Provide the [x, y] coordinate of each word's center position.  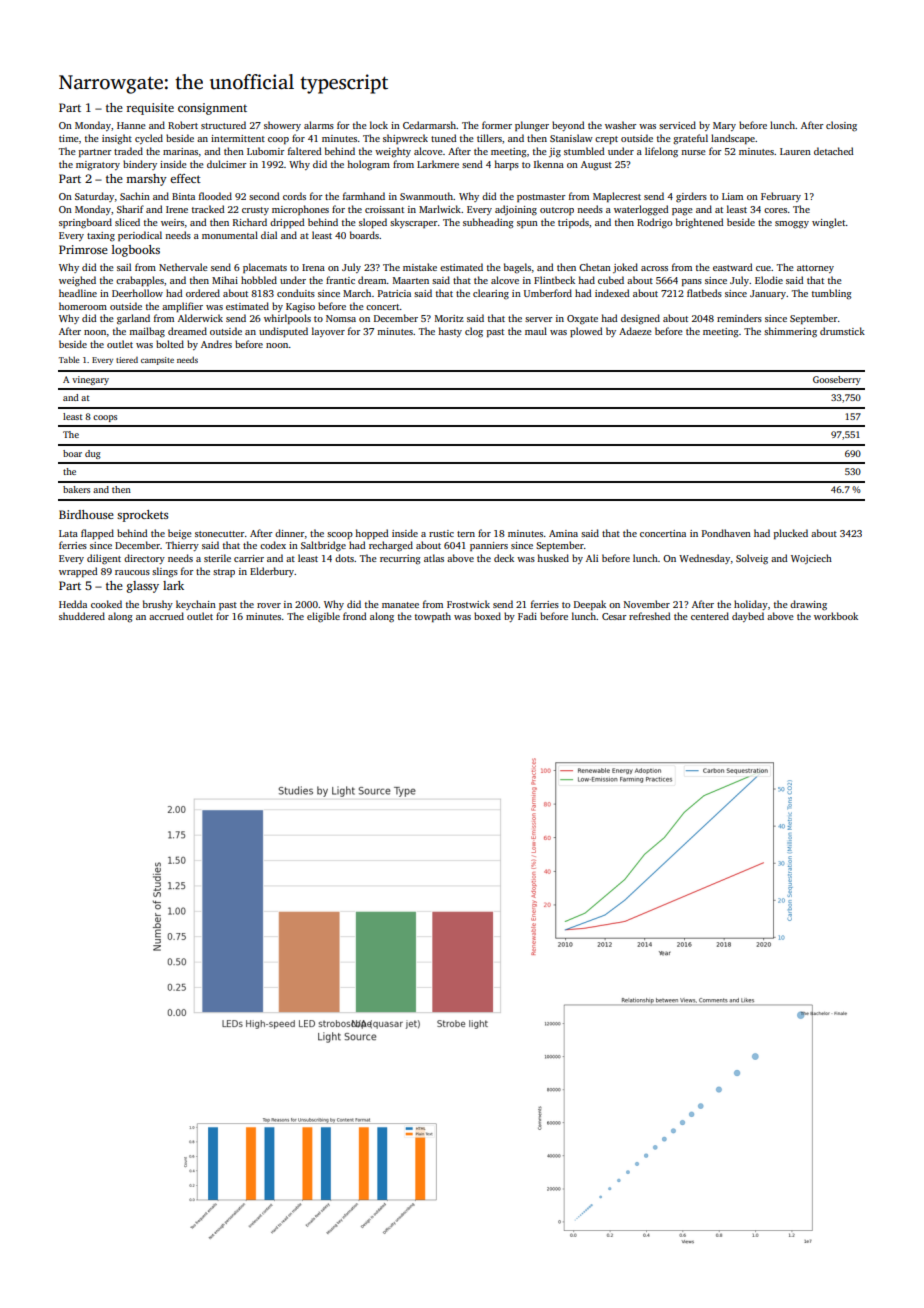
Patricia [394, 293]
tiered [127, 360]
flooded [215, 196]
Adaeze [635, 331]
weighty [393, 152]
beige [180, 534]
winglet [829, 223]
